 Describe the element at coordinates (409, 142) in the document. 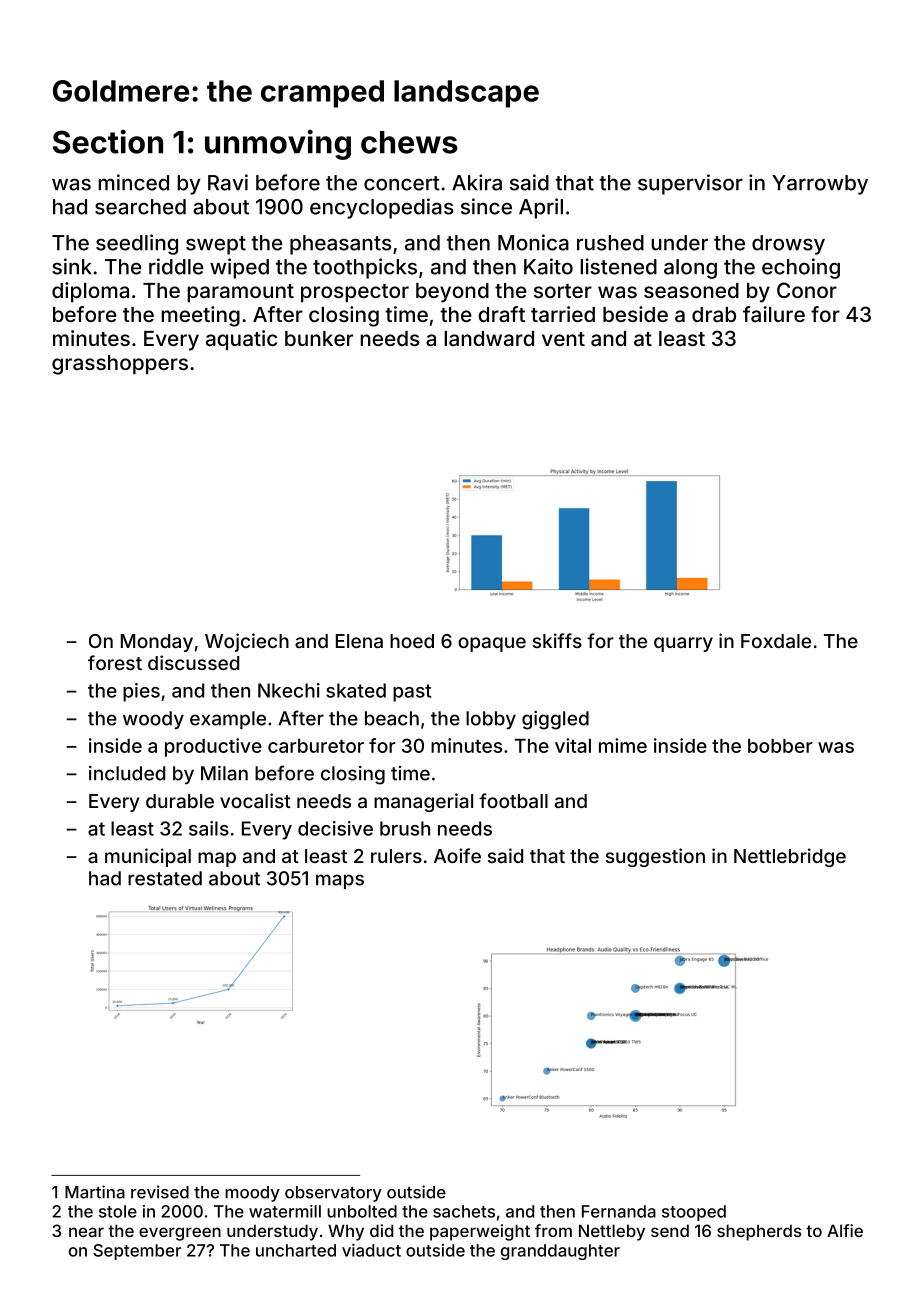

I see `chews` at that location.
